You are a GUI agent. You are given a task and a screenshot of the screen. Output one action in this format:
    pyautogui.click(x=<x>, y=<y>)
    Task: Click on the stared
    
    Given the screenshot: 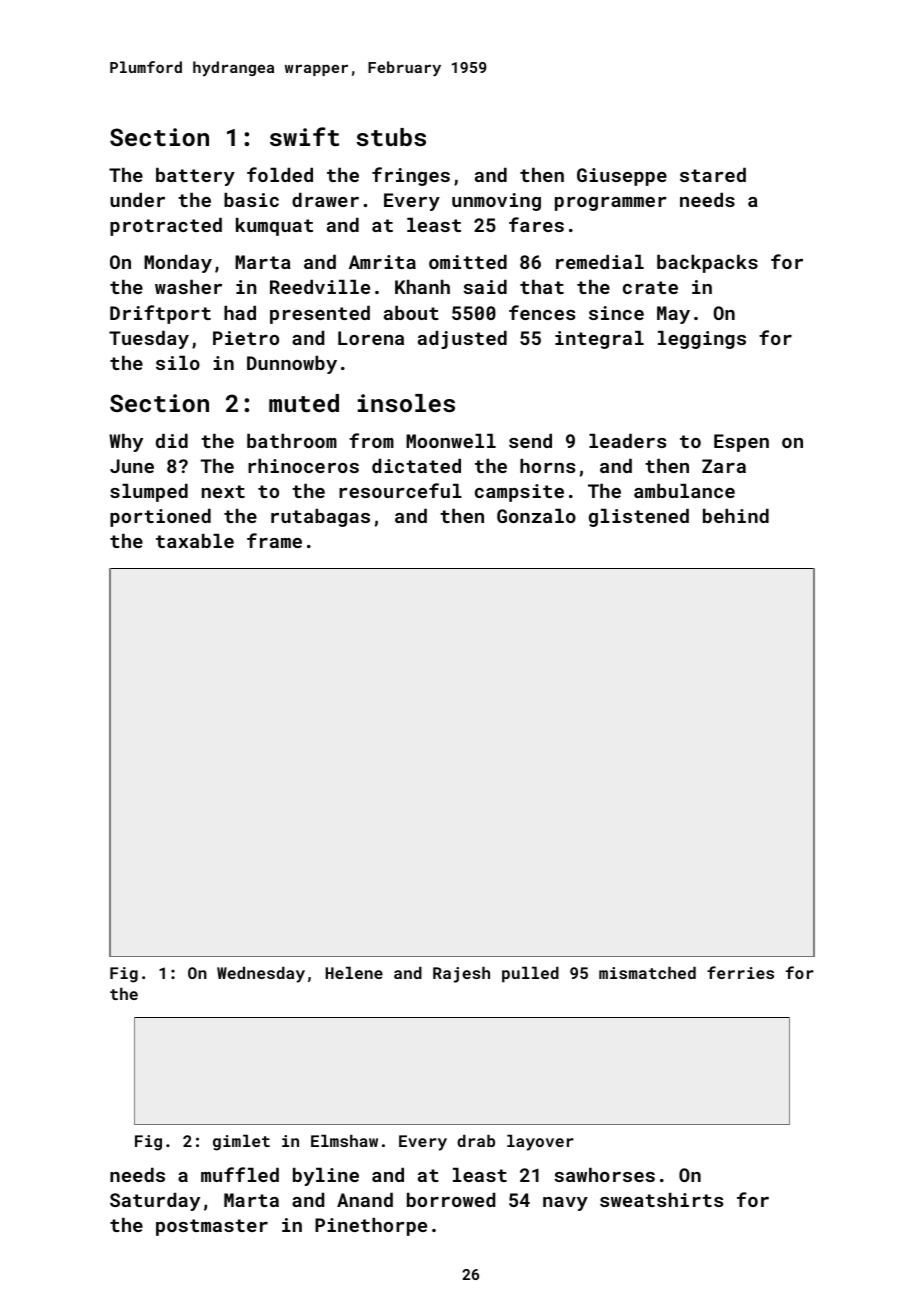 What is the action you would take?
    pyautogui.click(x=713, y=175)
